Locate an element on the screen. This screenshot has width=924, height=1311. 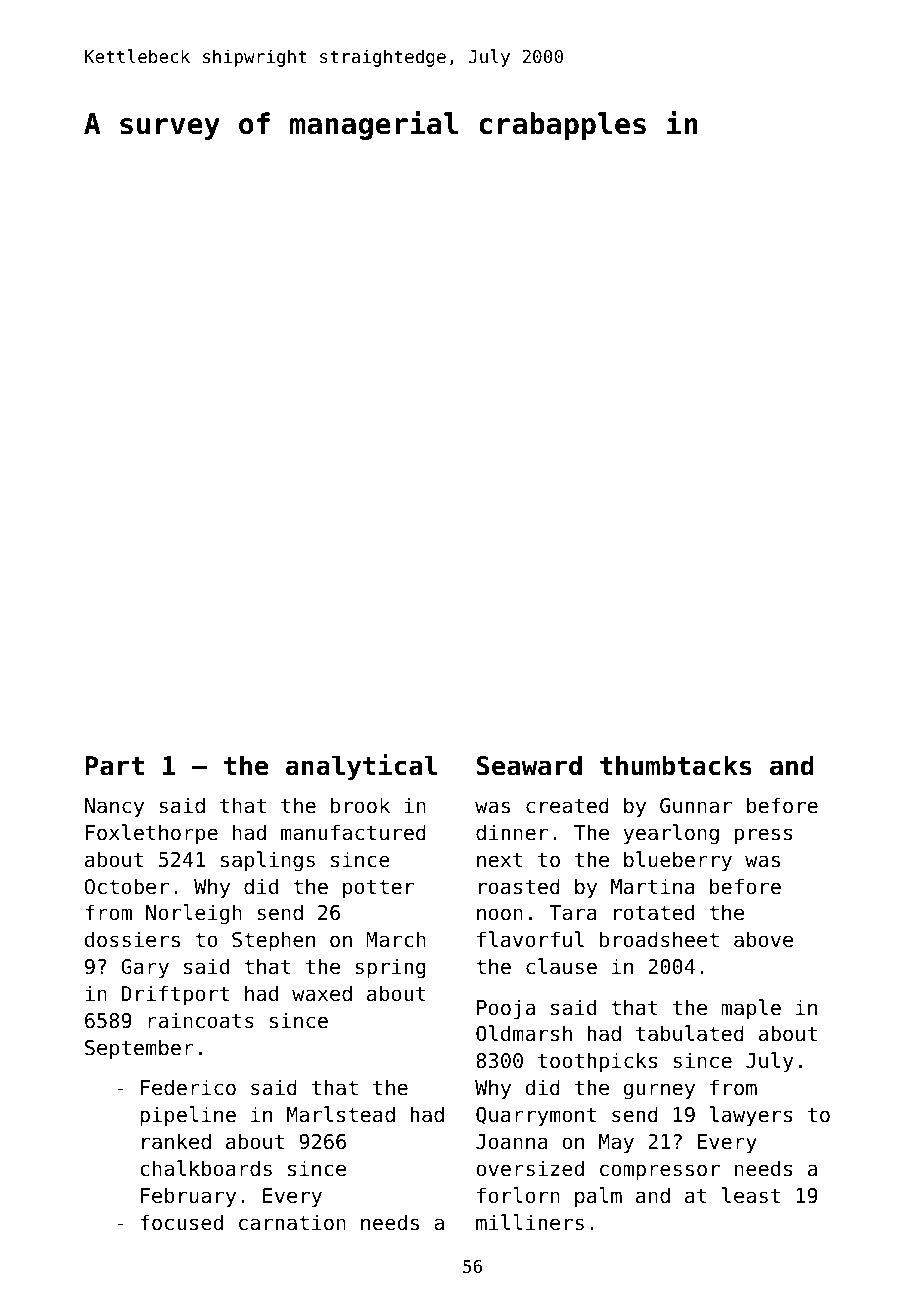
ranked is located at coordinates (176, 1141).
